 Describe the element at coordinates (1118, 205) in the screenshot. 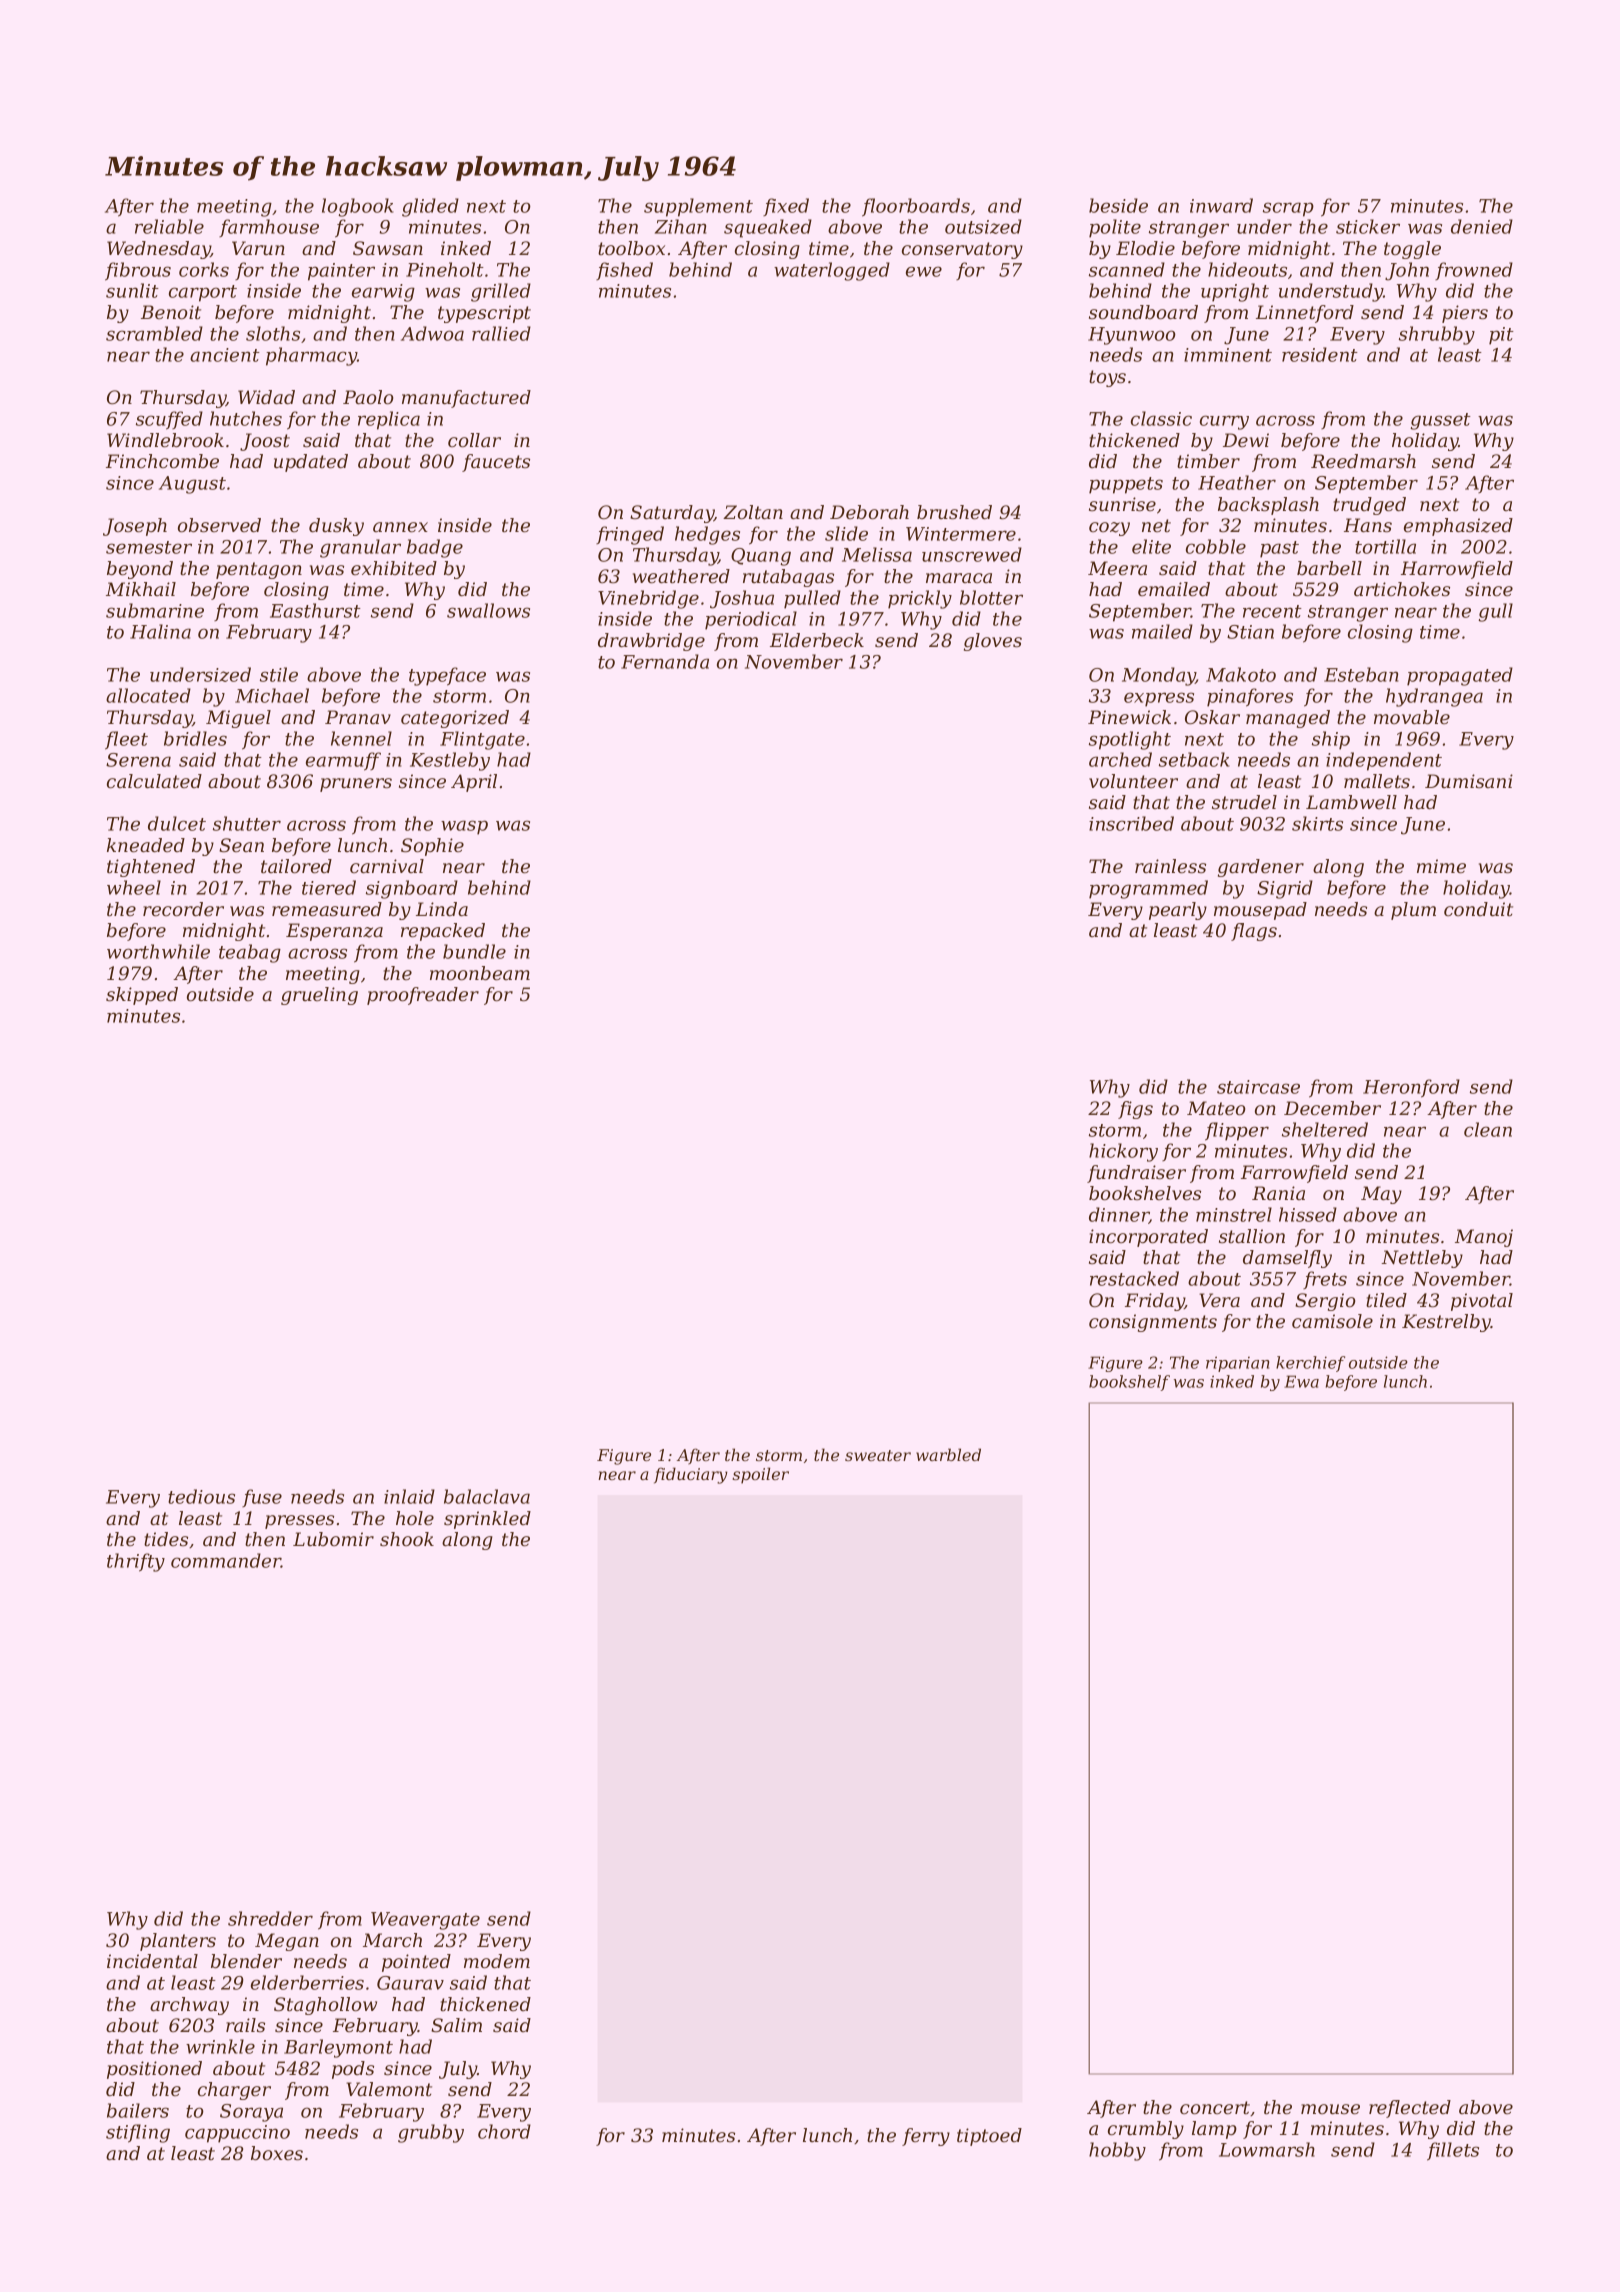

I see `beside` at that location.
